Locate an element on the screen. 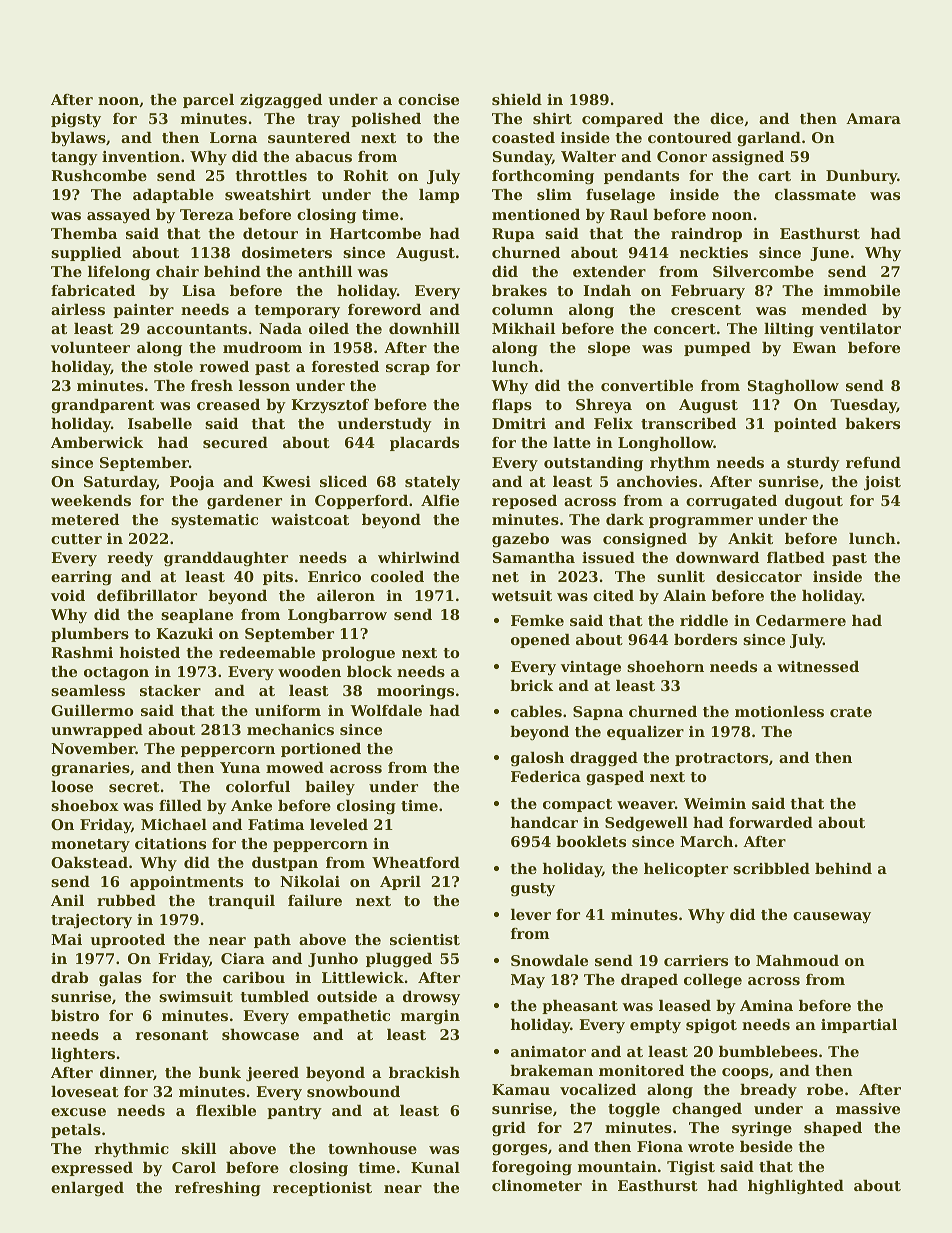 This screenshot has width=952, height=1233. garland is located at coordinates (769, 139).
